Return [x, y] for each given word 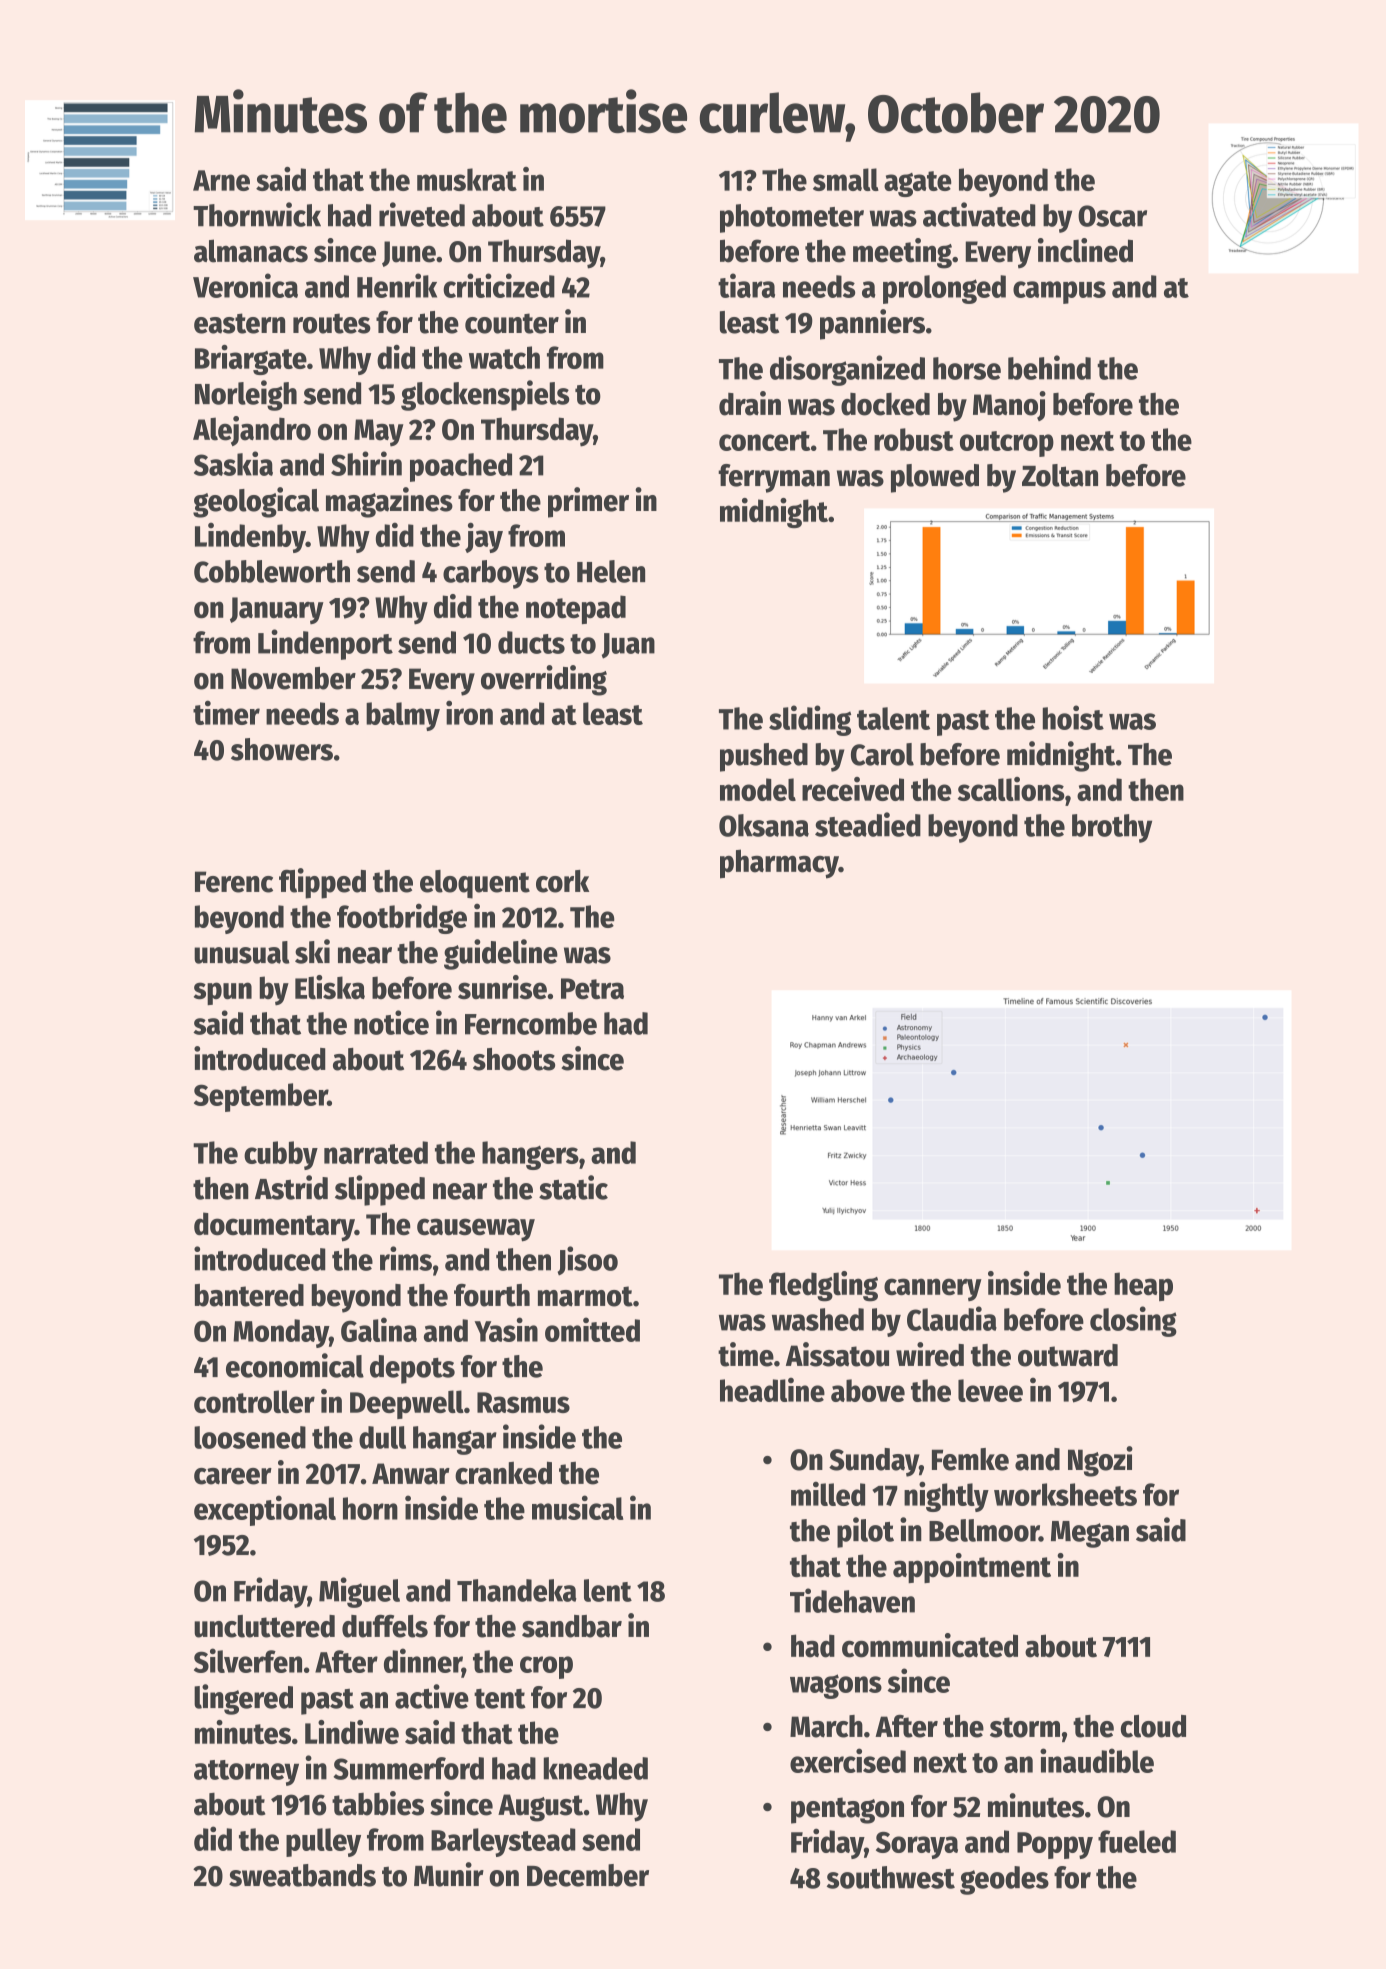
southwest [891, 1877]
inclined [1085, 250]
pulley [323, 1842]
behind [1049, 367]
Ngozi [1100, 1461]
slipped [380, 1190]
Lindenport [325, 644]
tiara [746, 285]
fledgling [823, 1286]
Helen [611, 571]
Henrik [397, 285]
